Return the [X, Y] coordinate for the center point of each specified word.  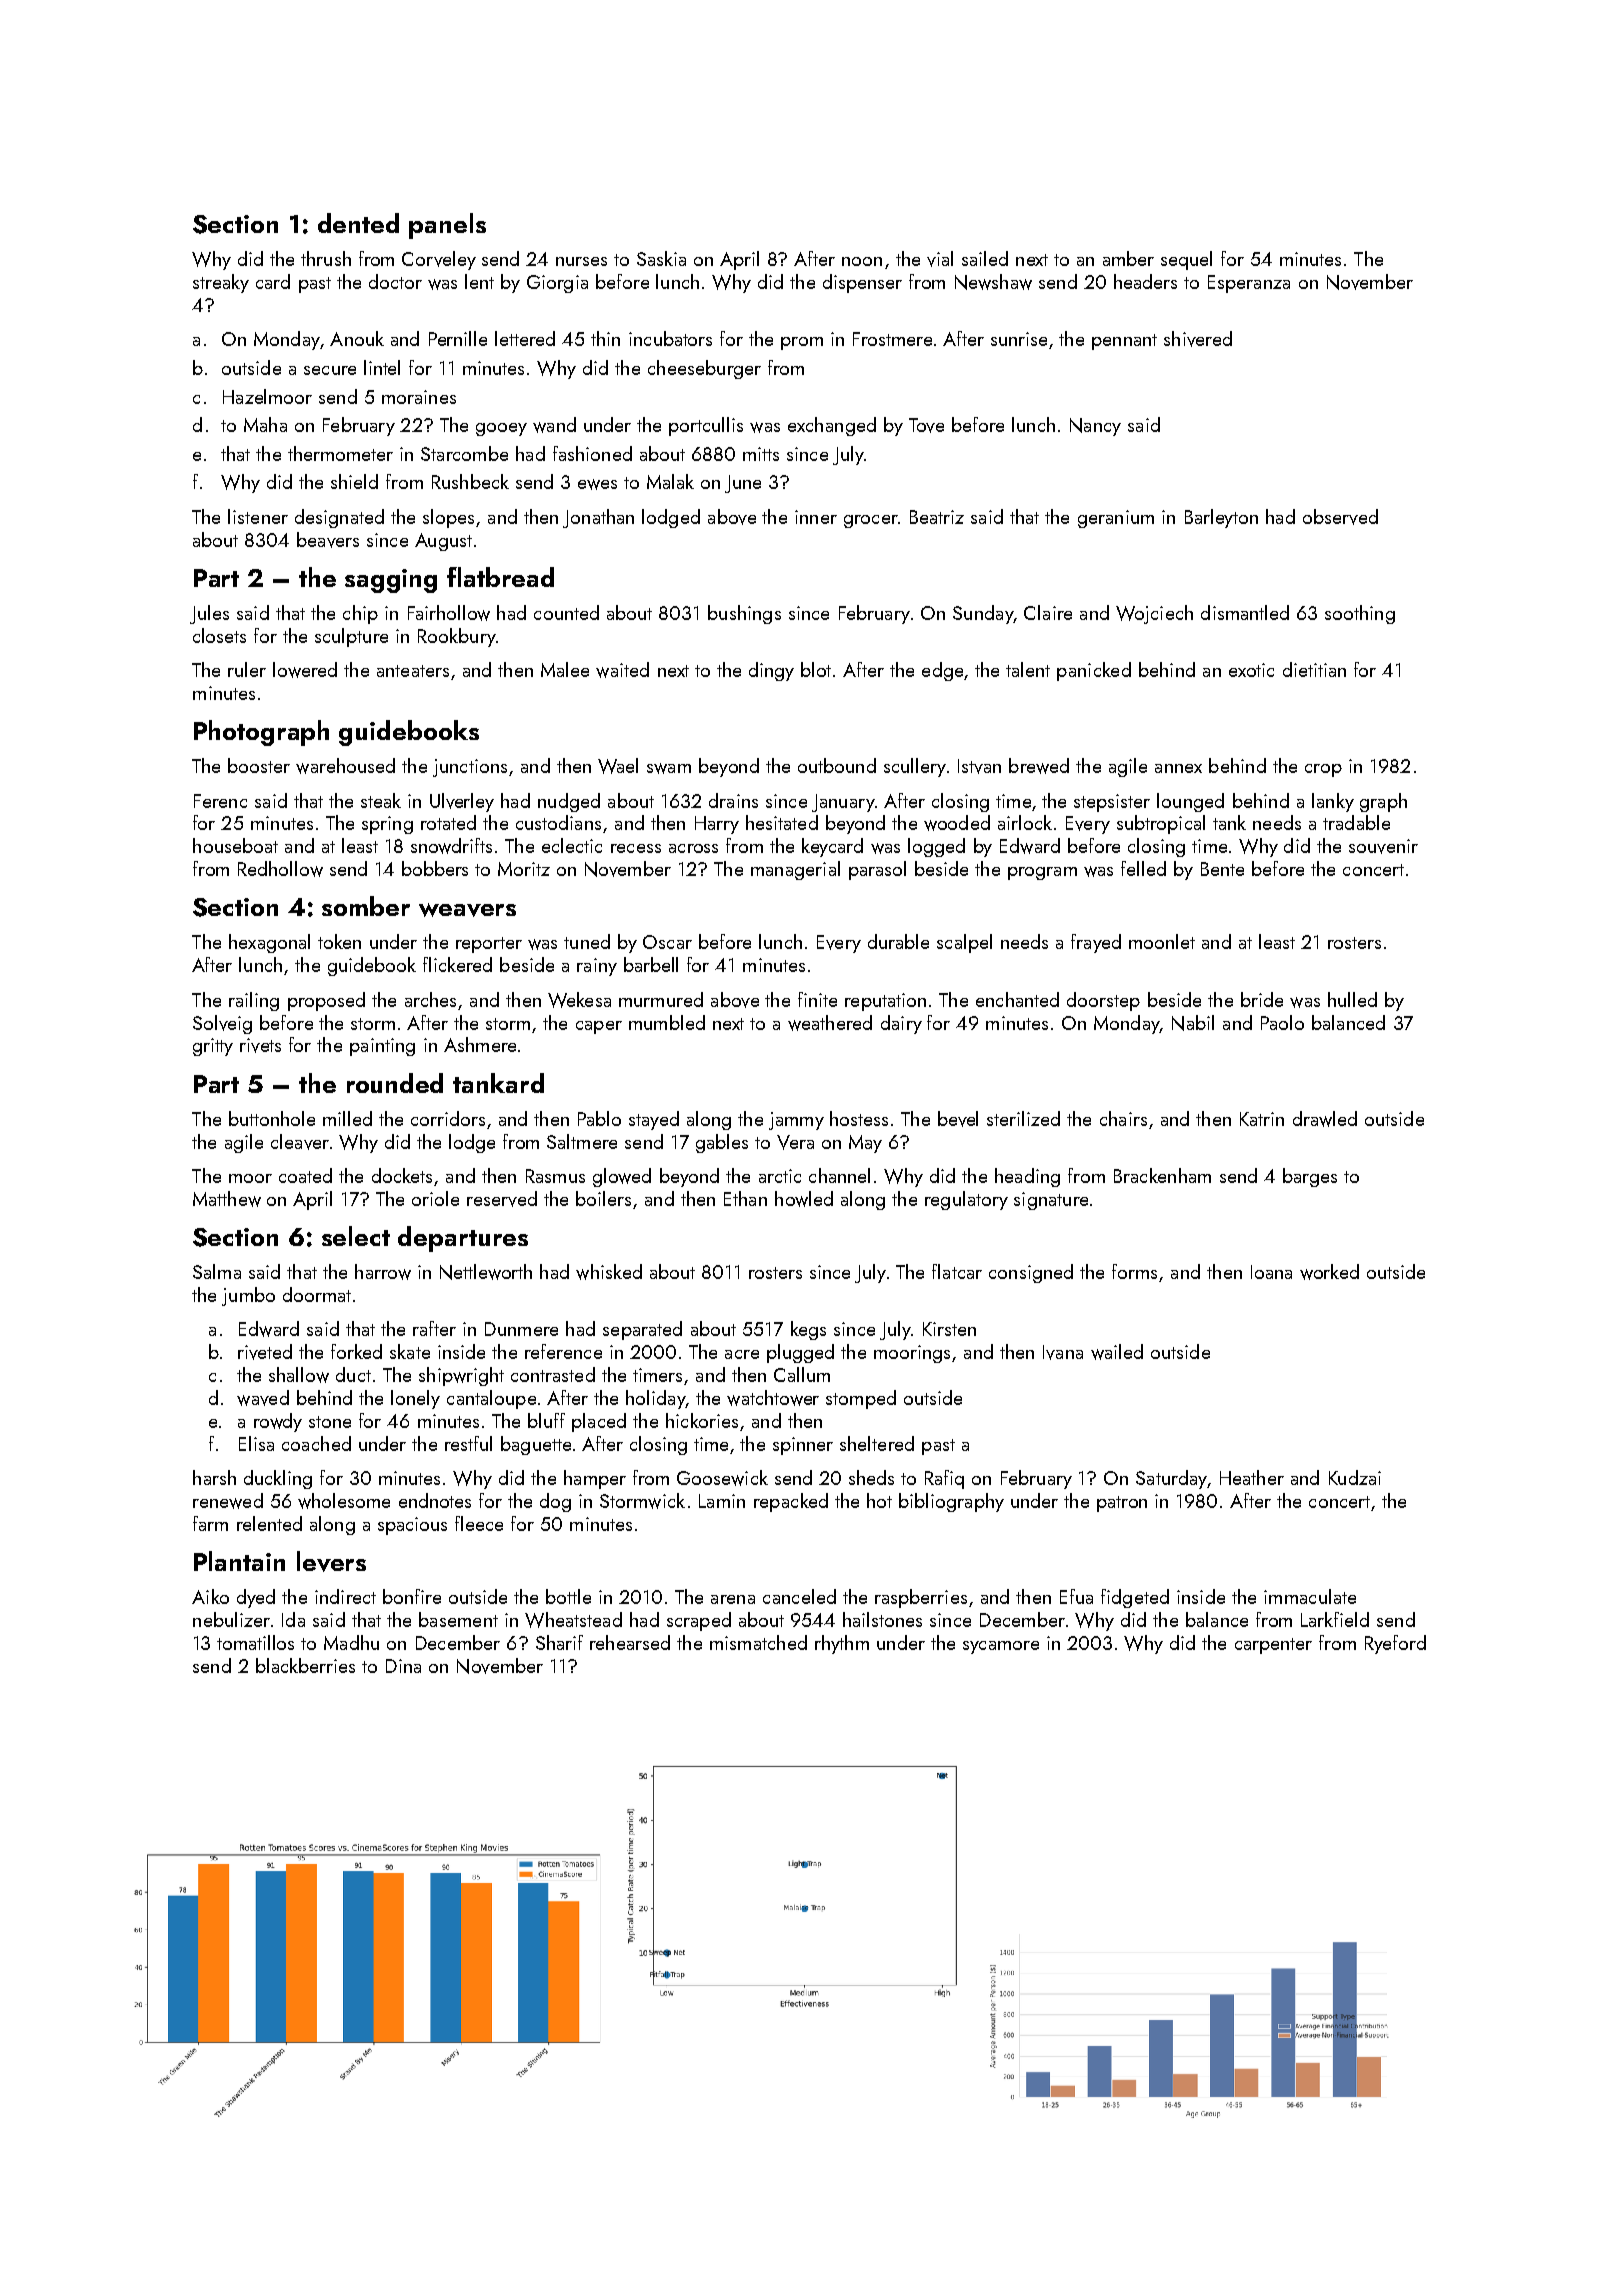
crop [1323, 770]
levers [331, 1561]
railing [254, 1001]
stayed [654, 1120]
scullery [915, 767]
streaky [221, 283]
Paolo [1282, 1022]
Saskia [661, 258]
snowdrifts [451, 846]
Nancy [1095, 427]
